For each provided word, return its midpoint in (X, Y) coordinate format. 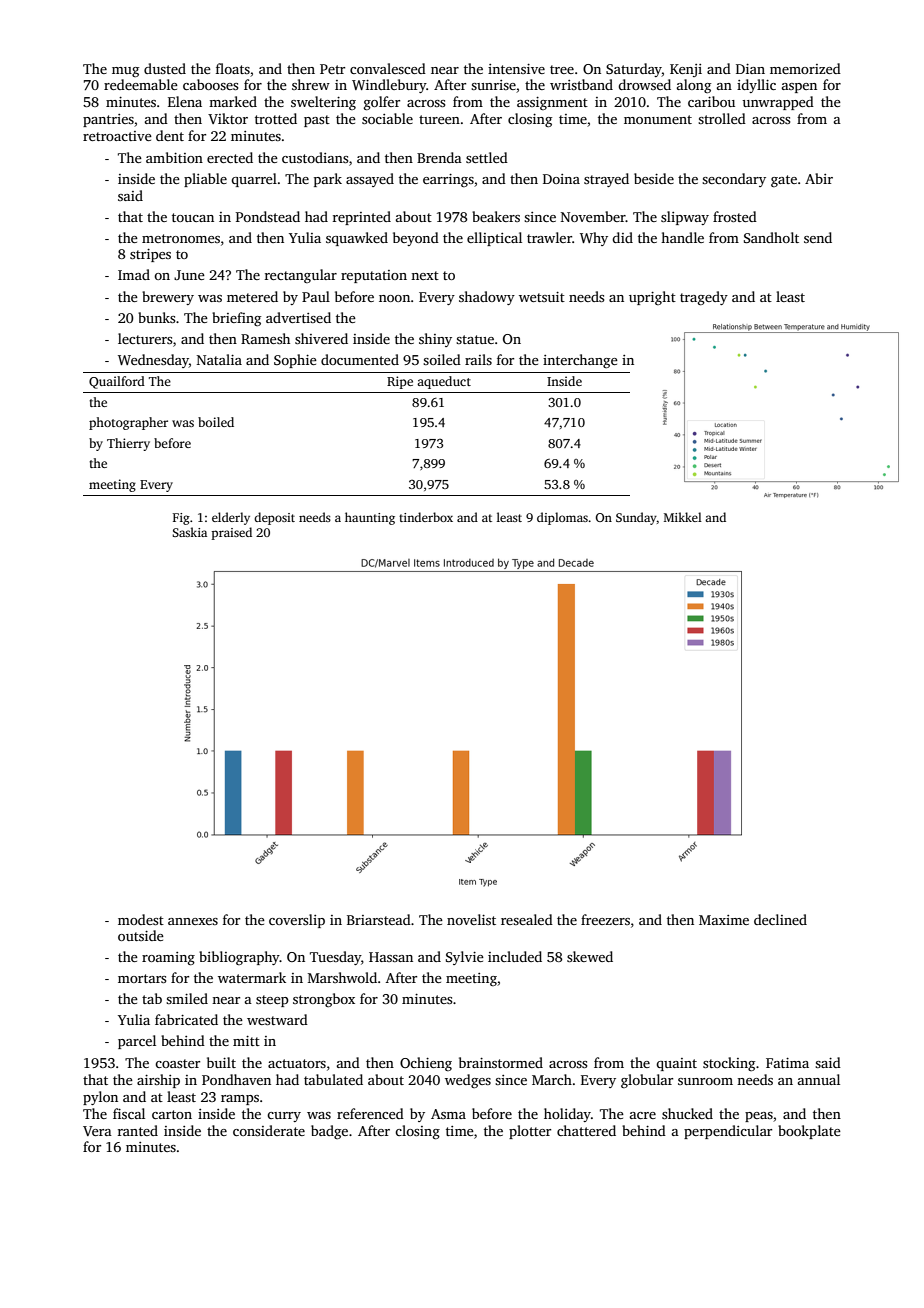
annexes (193, 921)
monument (658, 119)
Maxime (724, 920)
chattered (586, 1130)
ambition (174, 157)
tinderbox (426, 517)
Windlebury (389, 86)
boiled (216, 422)
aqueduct (444, 382)
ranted (138, 1130)
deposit (274, 518)
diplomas (562, 518)
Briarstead (379, 919)
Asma (448, 1114)
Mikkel (683, 517)
